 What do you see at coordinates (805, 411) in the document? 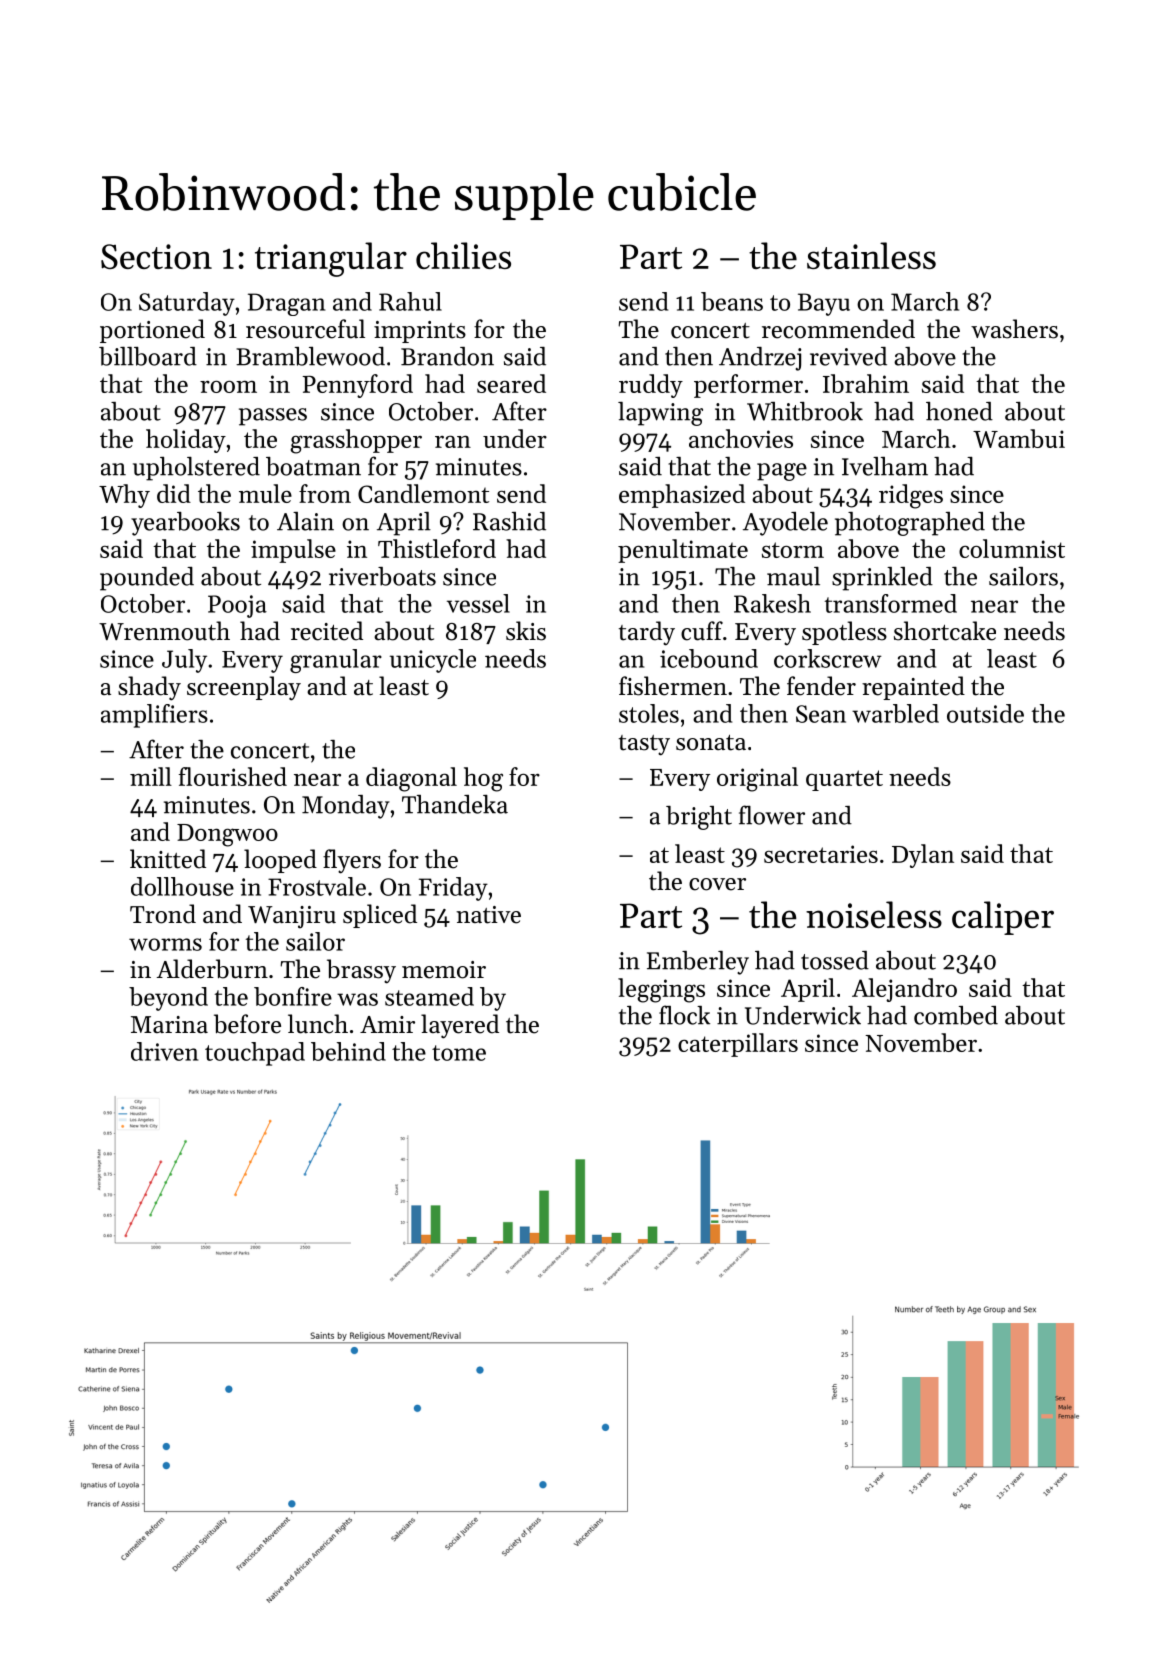
I see `Whitbrook` at bounding box center [805, 411].
